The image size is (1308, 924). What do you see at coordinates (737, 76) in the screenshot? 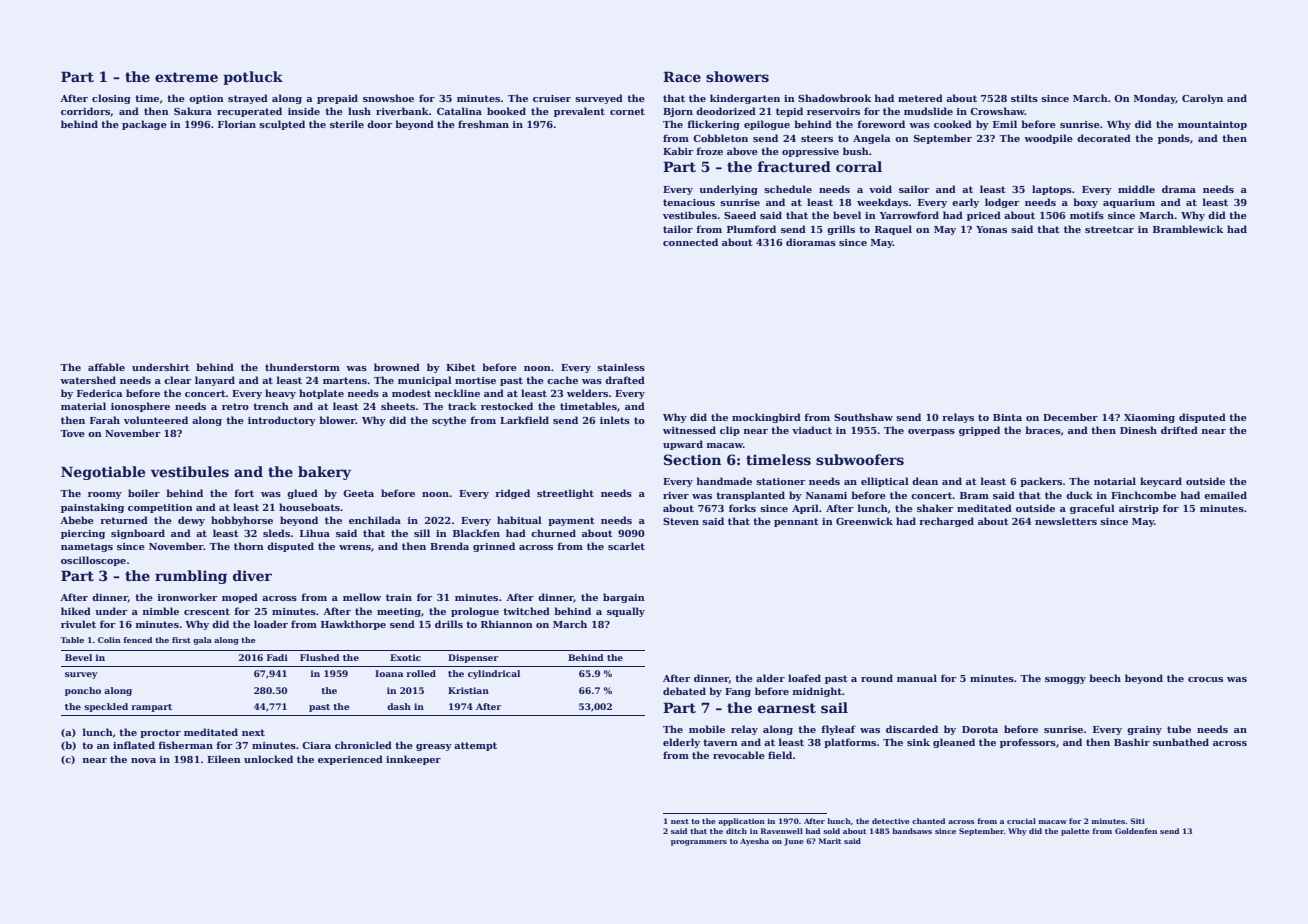
I see `showers` at bounding box center [737, 76].
